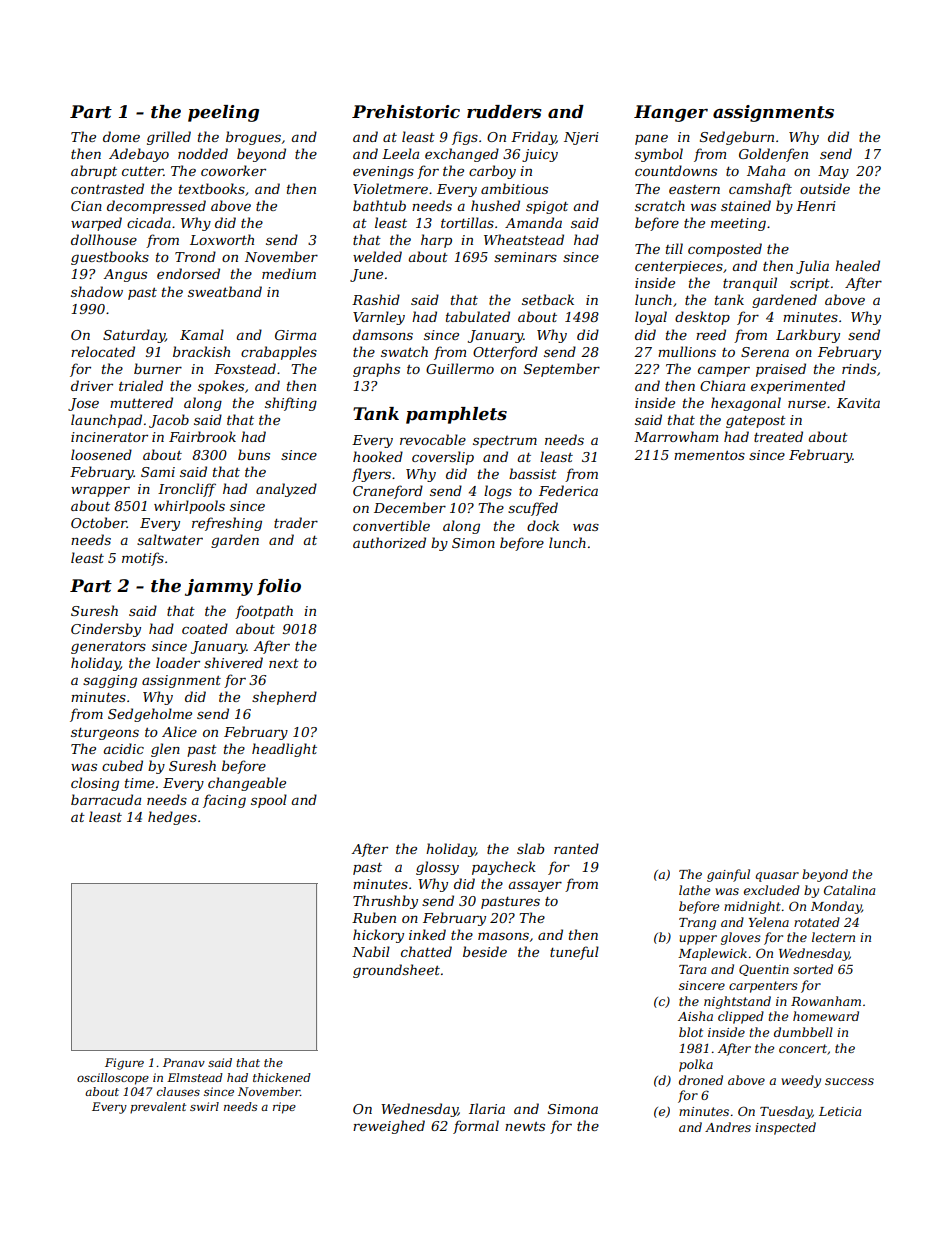 The height and width of the screenshot is (1233, 952). What do you see at coordinates (504, 112) in the screenshot?
I see `rudders` at bounding box center [504, 112].
